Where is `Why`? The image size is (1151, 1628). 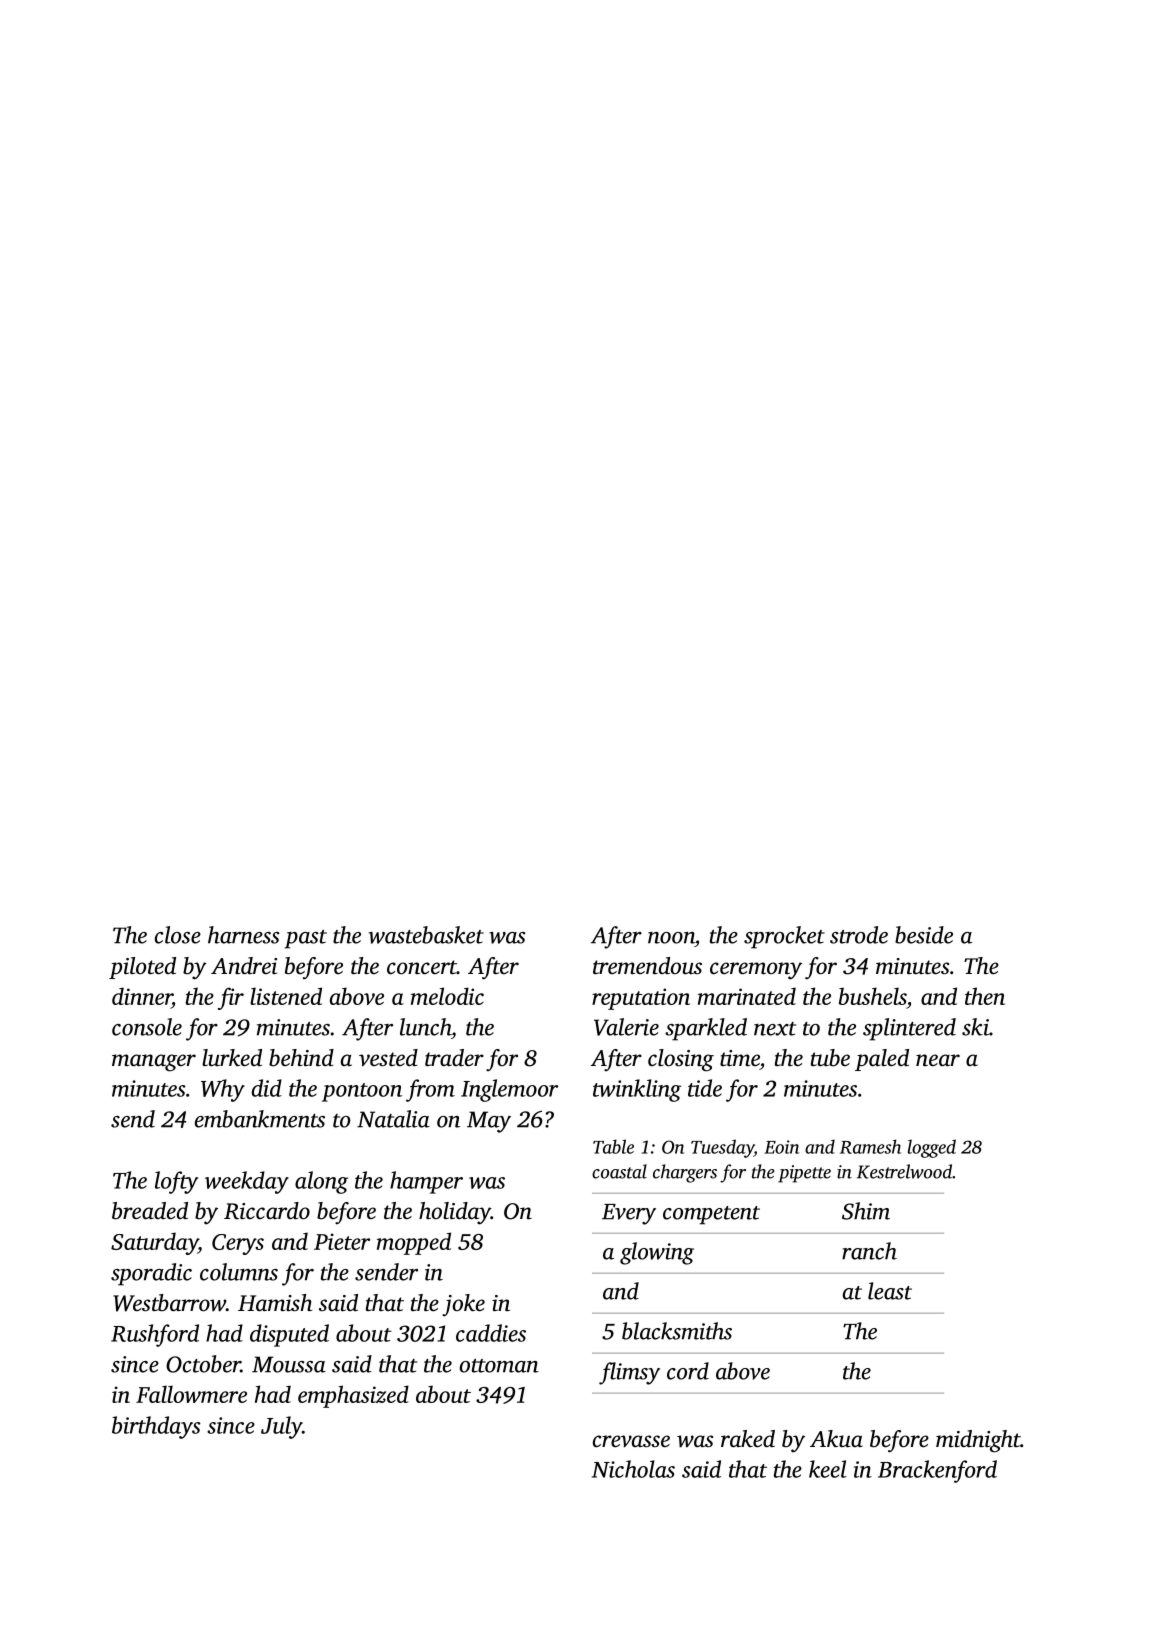
Why is located at coordinates (223, 1090).
